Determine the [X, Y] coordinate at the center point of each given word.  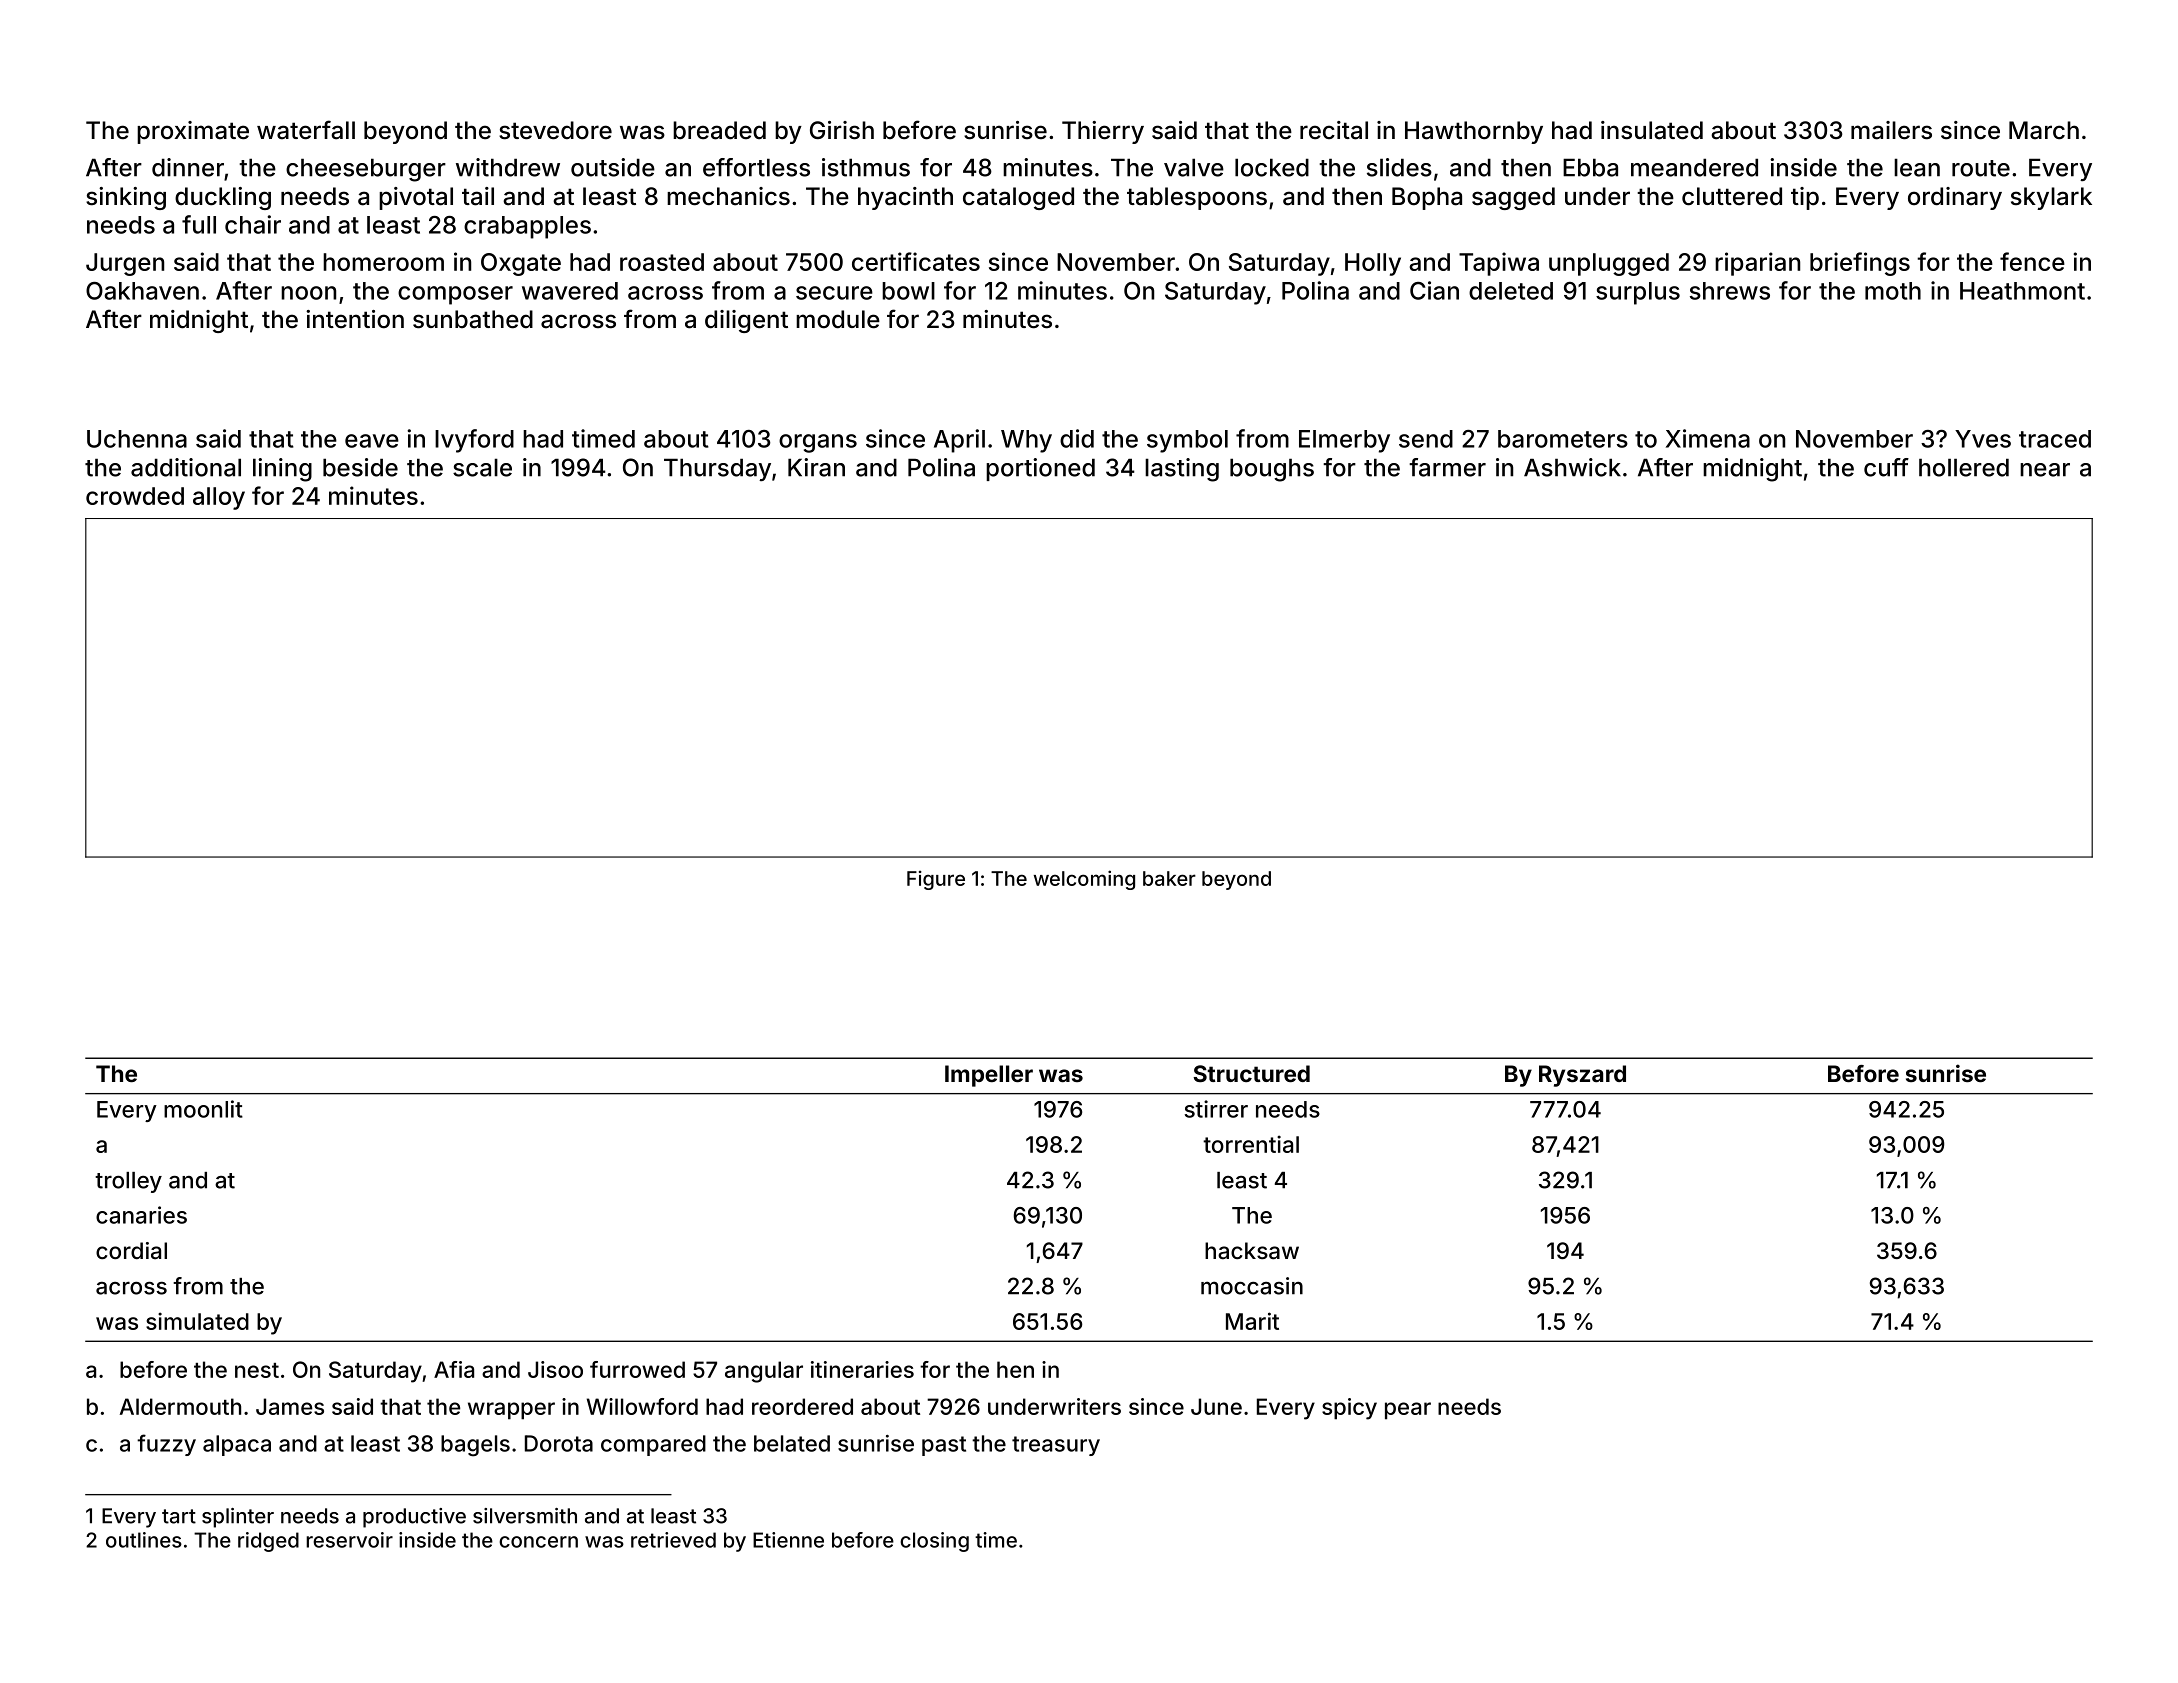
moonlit [203, 1109]
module [838, 319]
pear [1408, 1411]
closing [934, 1542]
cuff [1886, 467]
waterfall [306, 130]
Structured [1251, 1073]
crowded [135, 496]
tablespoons [1197, 198]
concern [538, 1542]
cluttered [1732, 196]
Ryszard [1582, 1076]
